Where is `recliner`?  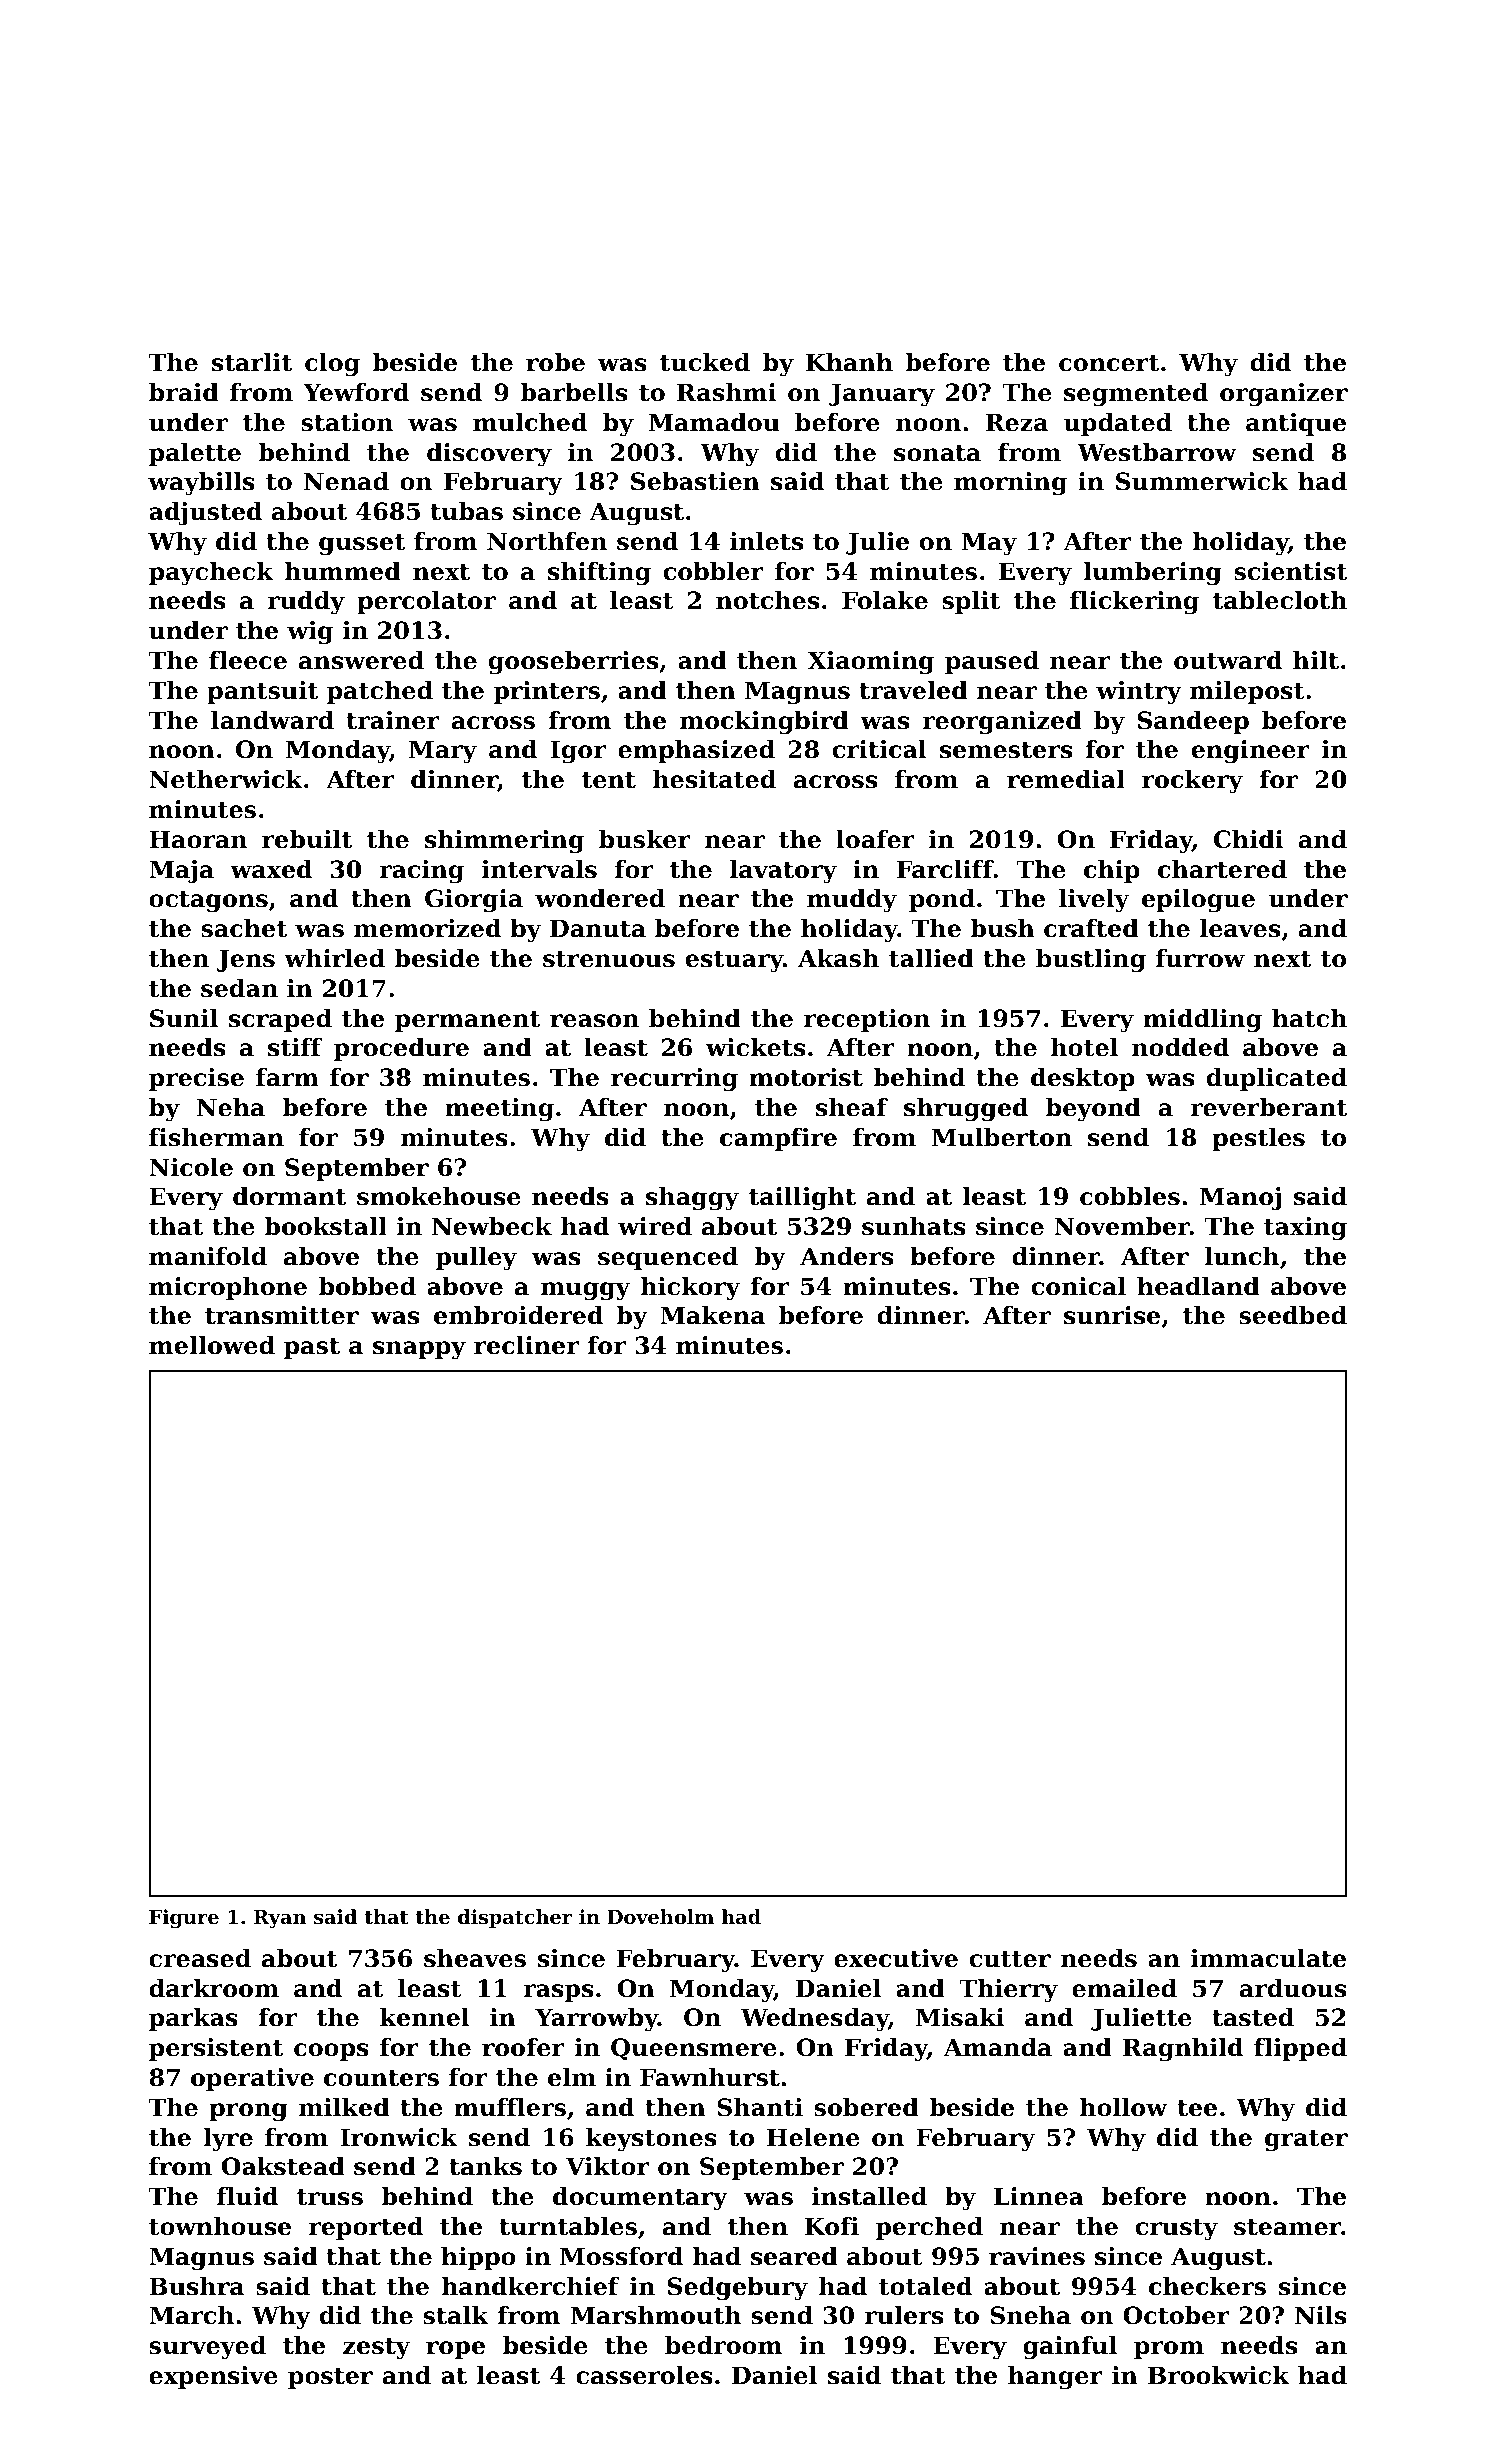 recliner is located at coordinates (526, 1345).
